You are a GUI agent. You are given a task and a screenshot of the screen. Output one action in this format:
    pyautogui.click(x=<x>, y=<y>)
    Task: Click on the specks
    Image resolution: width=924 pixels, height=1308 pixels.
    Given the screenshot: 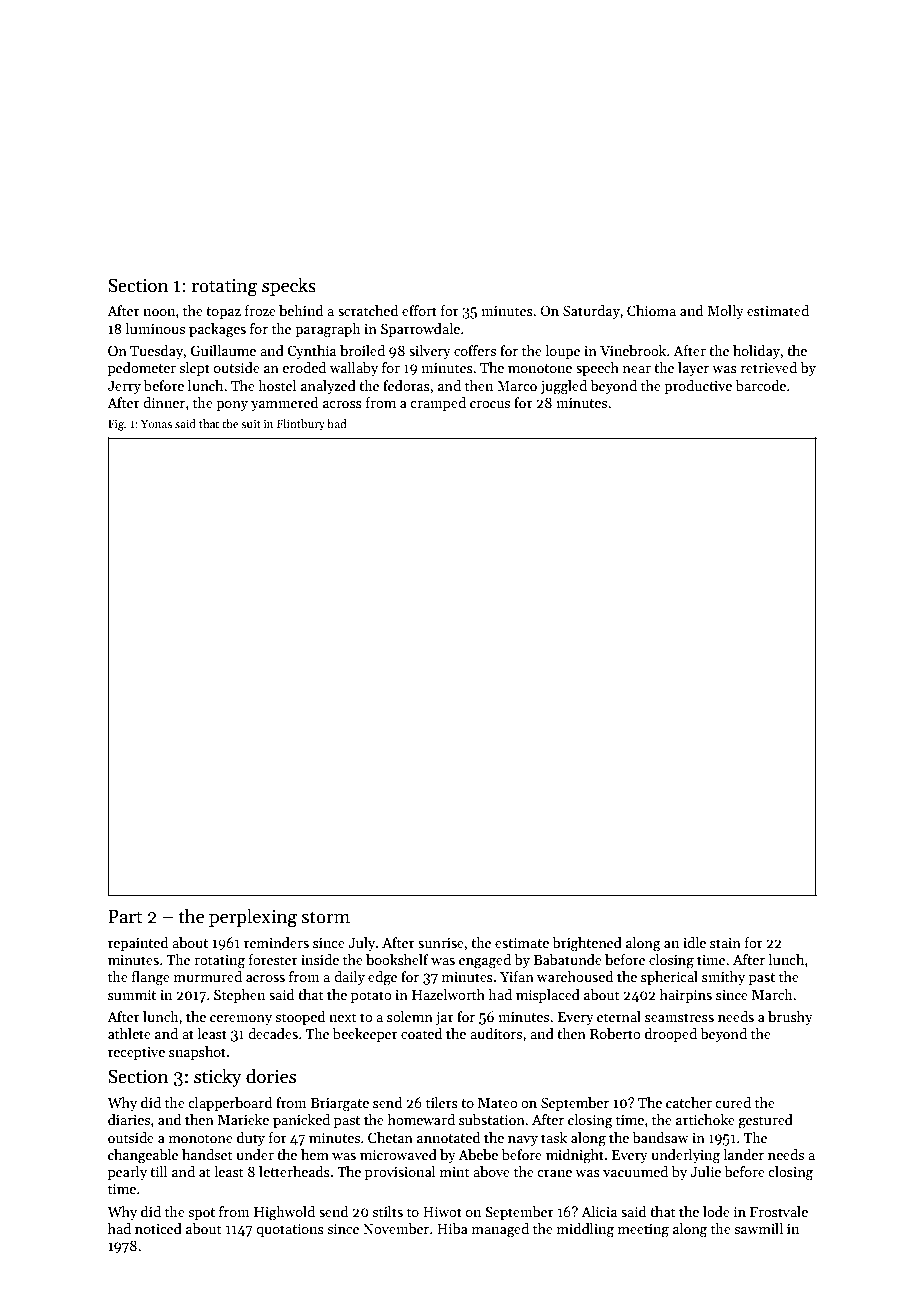 What is the action you would take?
    pyautogui.click(x=289, y=286)
